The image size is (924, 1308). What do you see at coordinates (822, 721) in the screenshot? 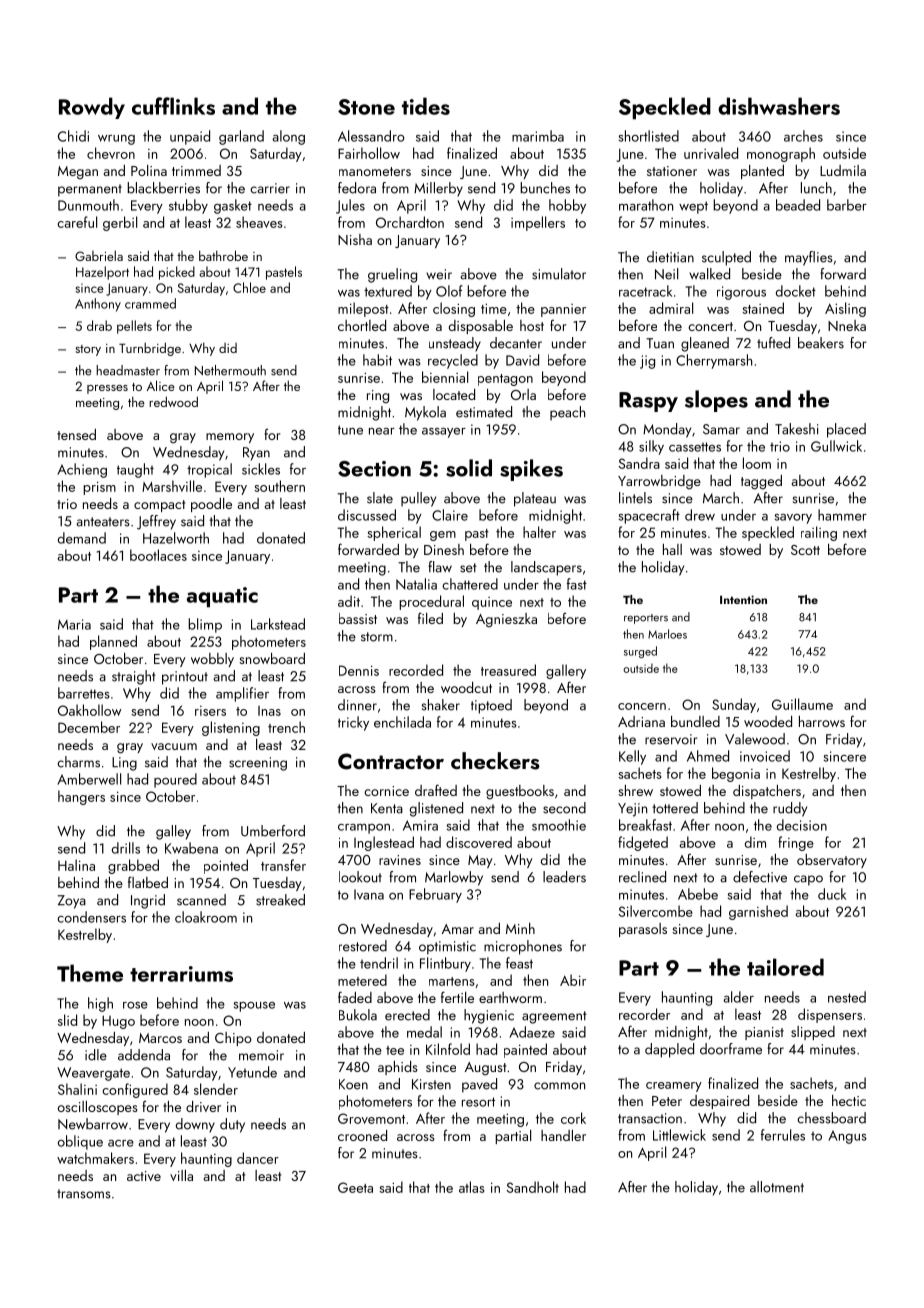
I see `harrows` at bounding box center [822, 721].
